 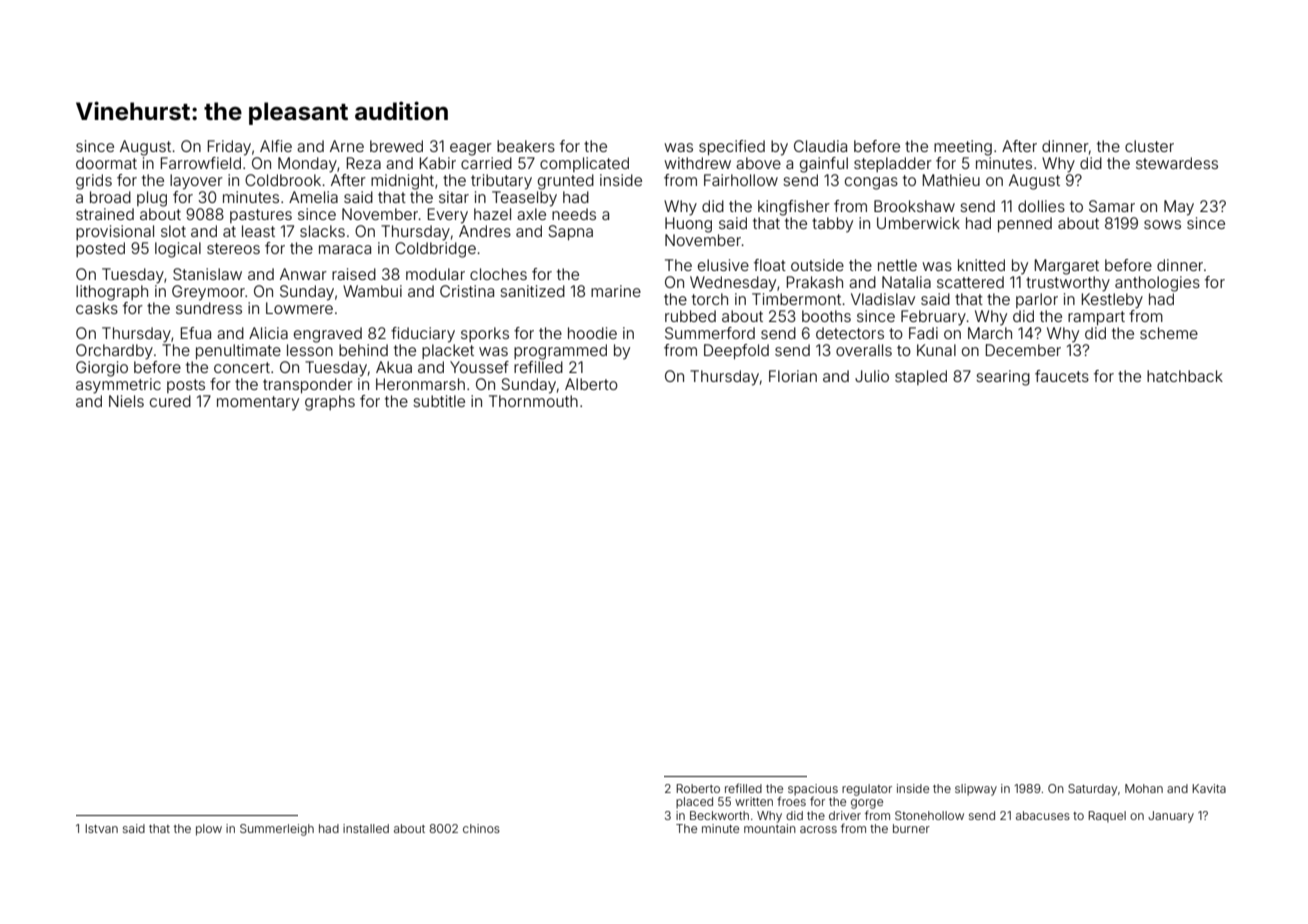 What do you see at coordinates (963, 148) in the document?
I see `meeting` at bounding box center [963, 148].
